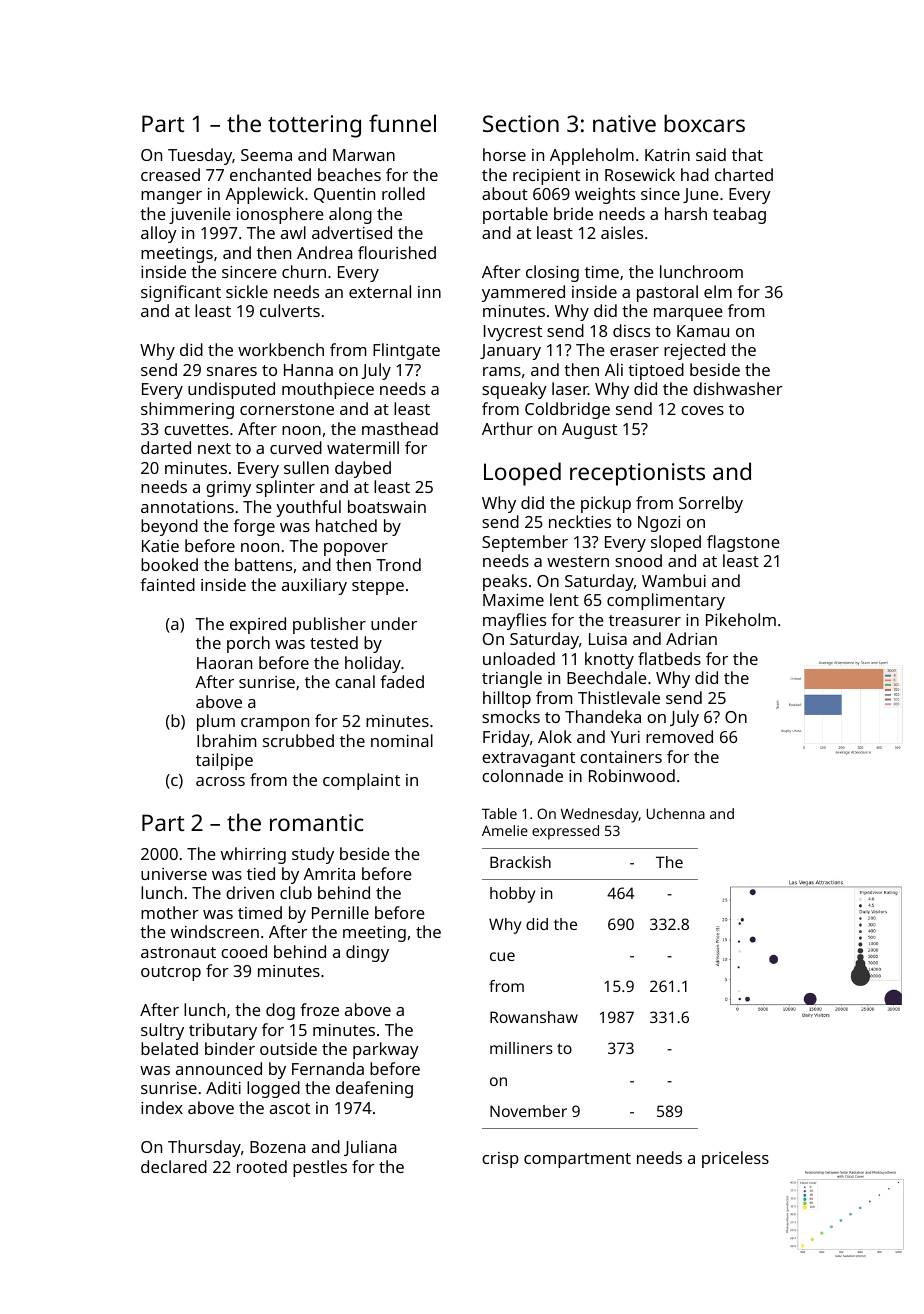  What do you see at coordinates (262, 1166) in the screenshot?
I see `rooted` at bounding box center [262, 1166].
